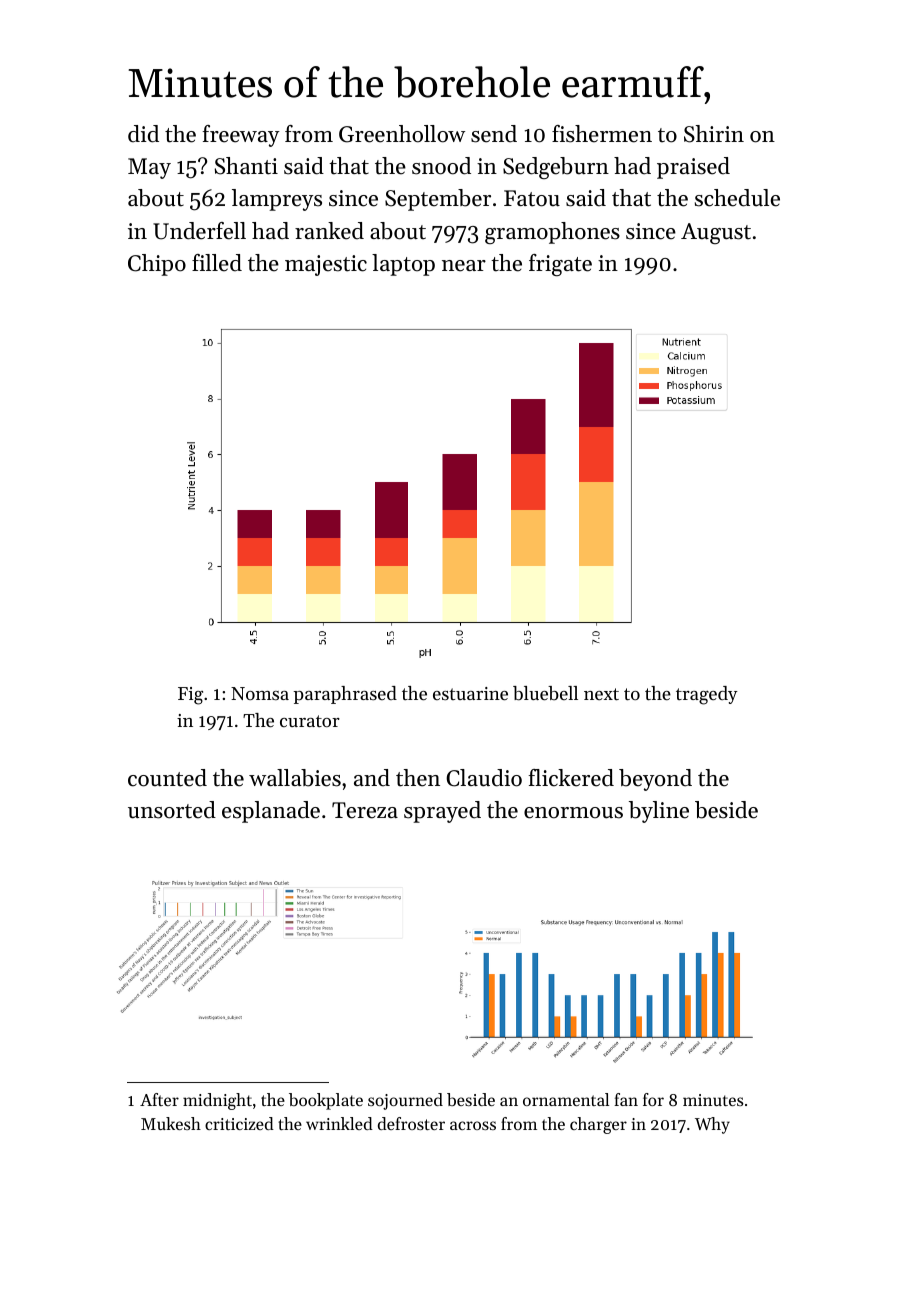 The image size is (919, 1304). What do you see at coordinates (403, 265) in the document?
I see `laptop` at bounding box center [403, 265].
